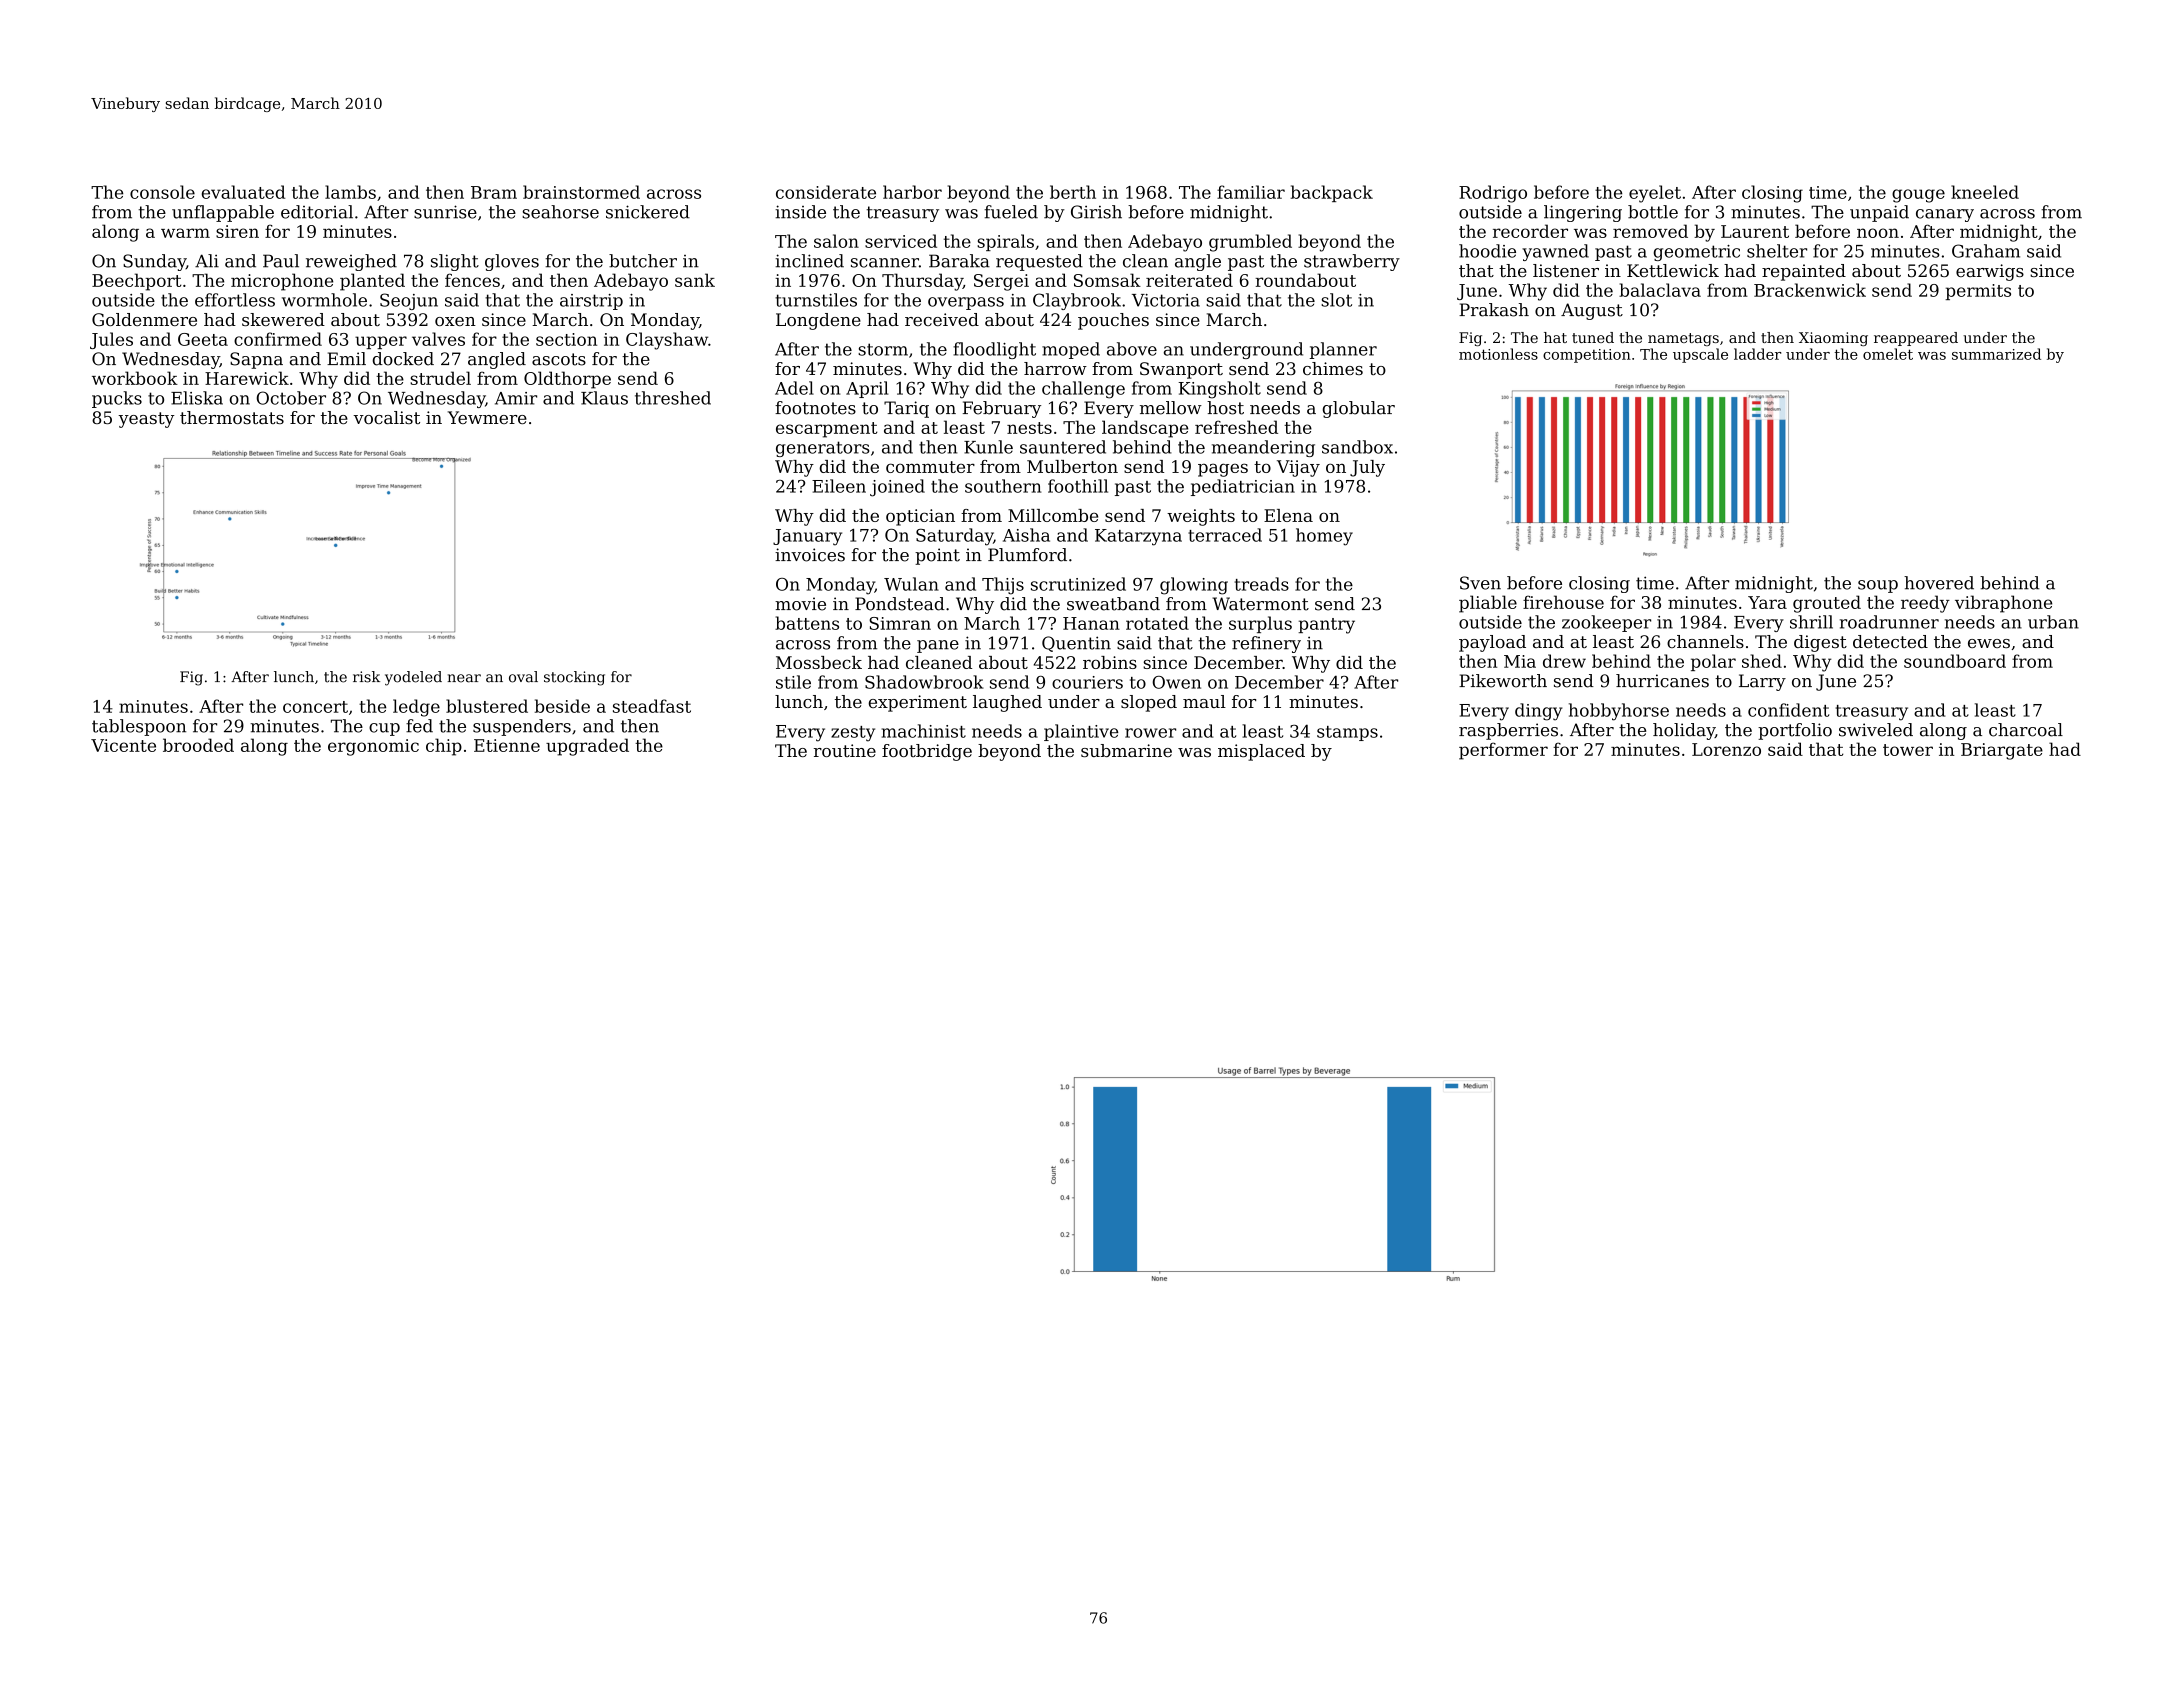 This screenshot has width=2178, height=1683. Describe the element at coordinates (1655, 194) in the screenshot. I see `eyelet` at that location.
